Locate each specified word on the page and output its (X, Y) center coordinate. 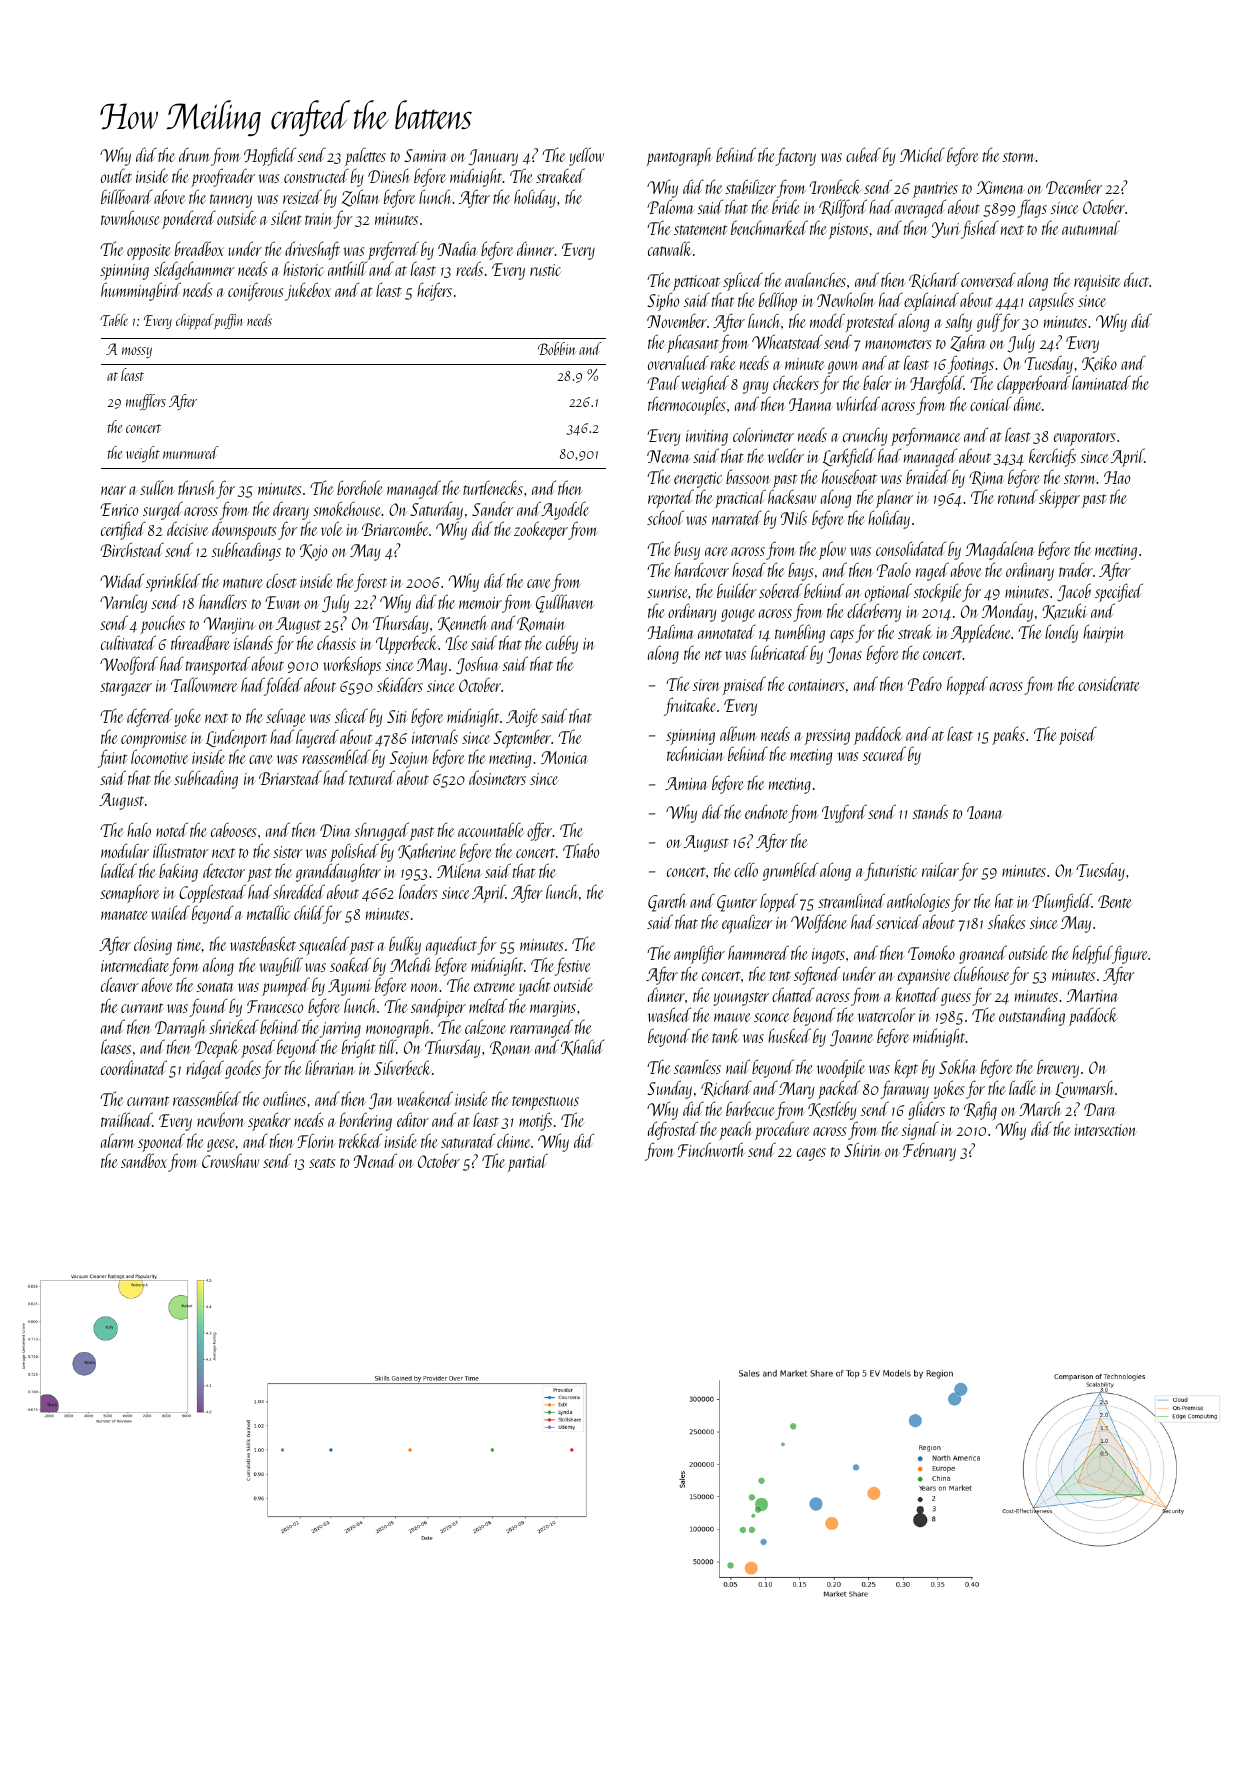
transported (218, 665)
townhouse (130, 217)
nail (738, 1066)
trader (1076, 569)
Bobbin (557, 348)
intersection (1105, 1130)
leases (116, 1046)
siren (706, 685)
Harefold (937, 384)
